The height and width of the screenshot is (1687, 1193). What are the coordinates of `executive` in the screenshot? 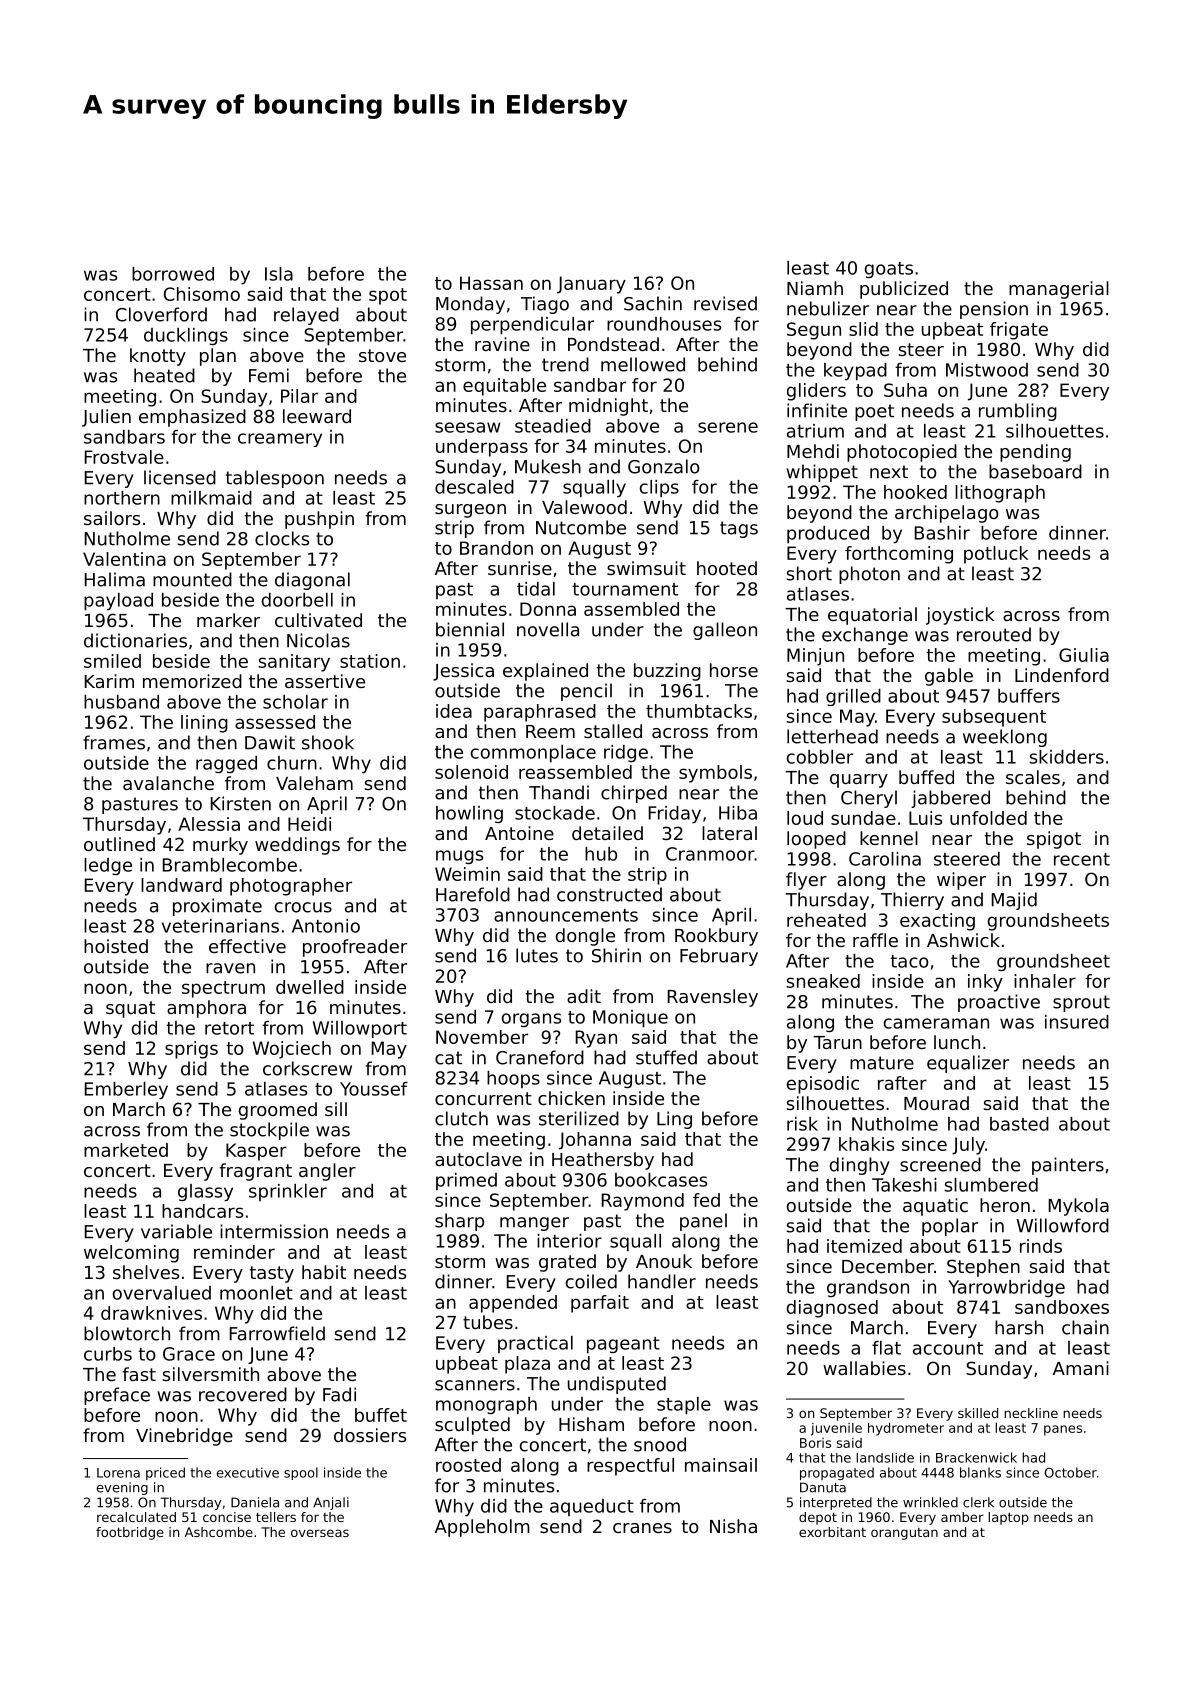 It's located at (248, 1472).
